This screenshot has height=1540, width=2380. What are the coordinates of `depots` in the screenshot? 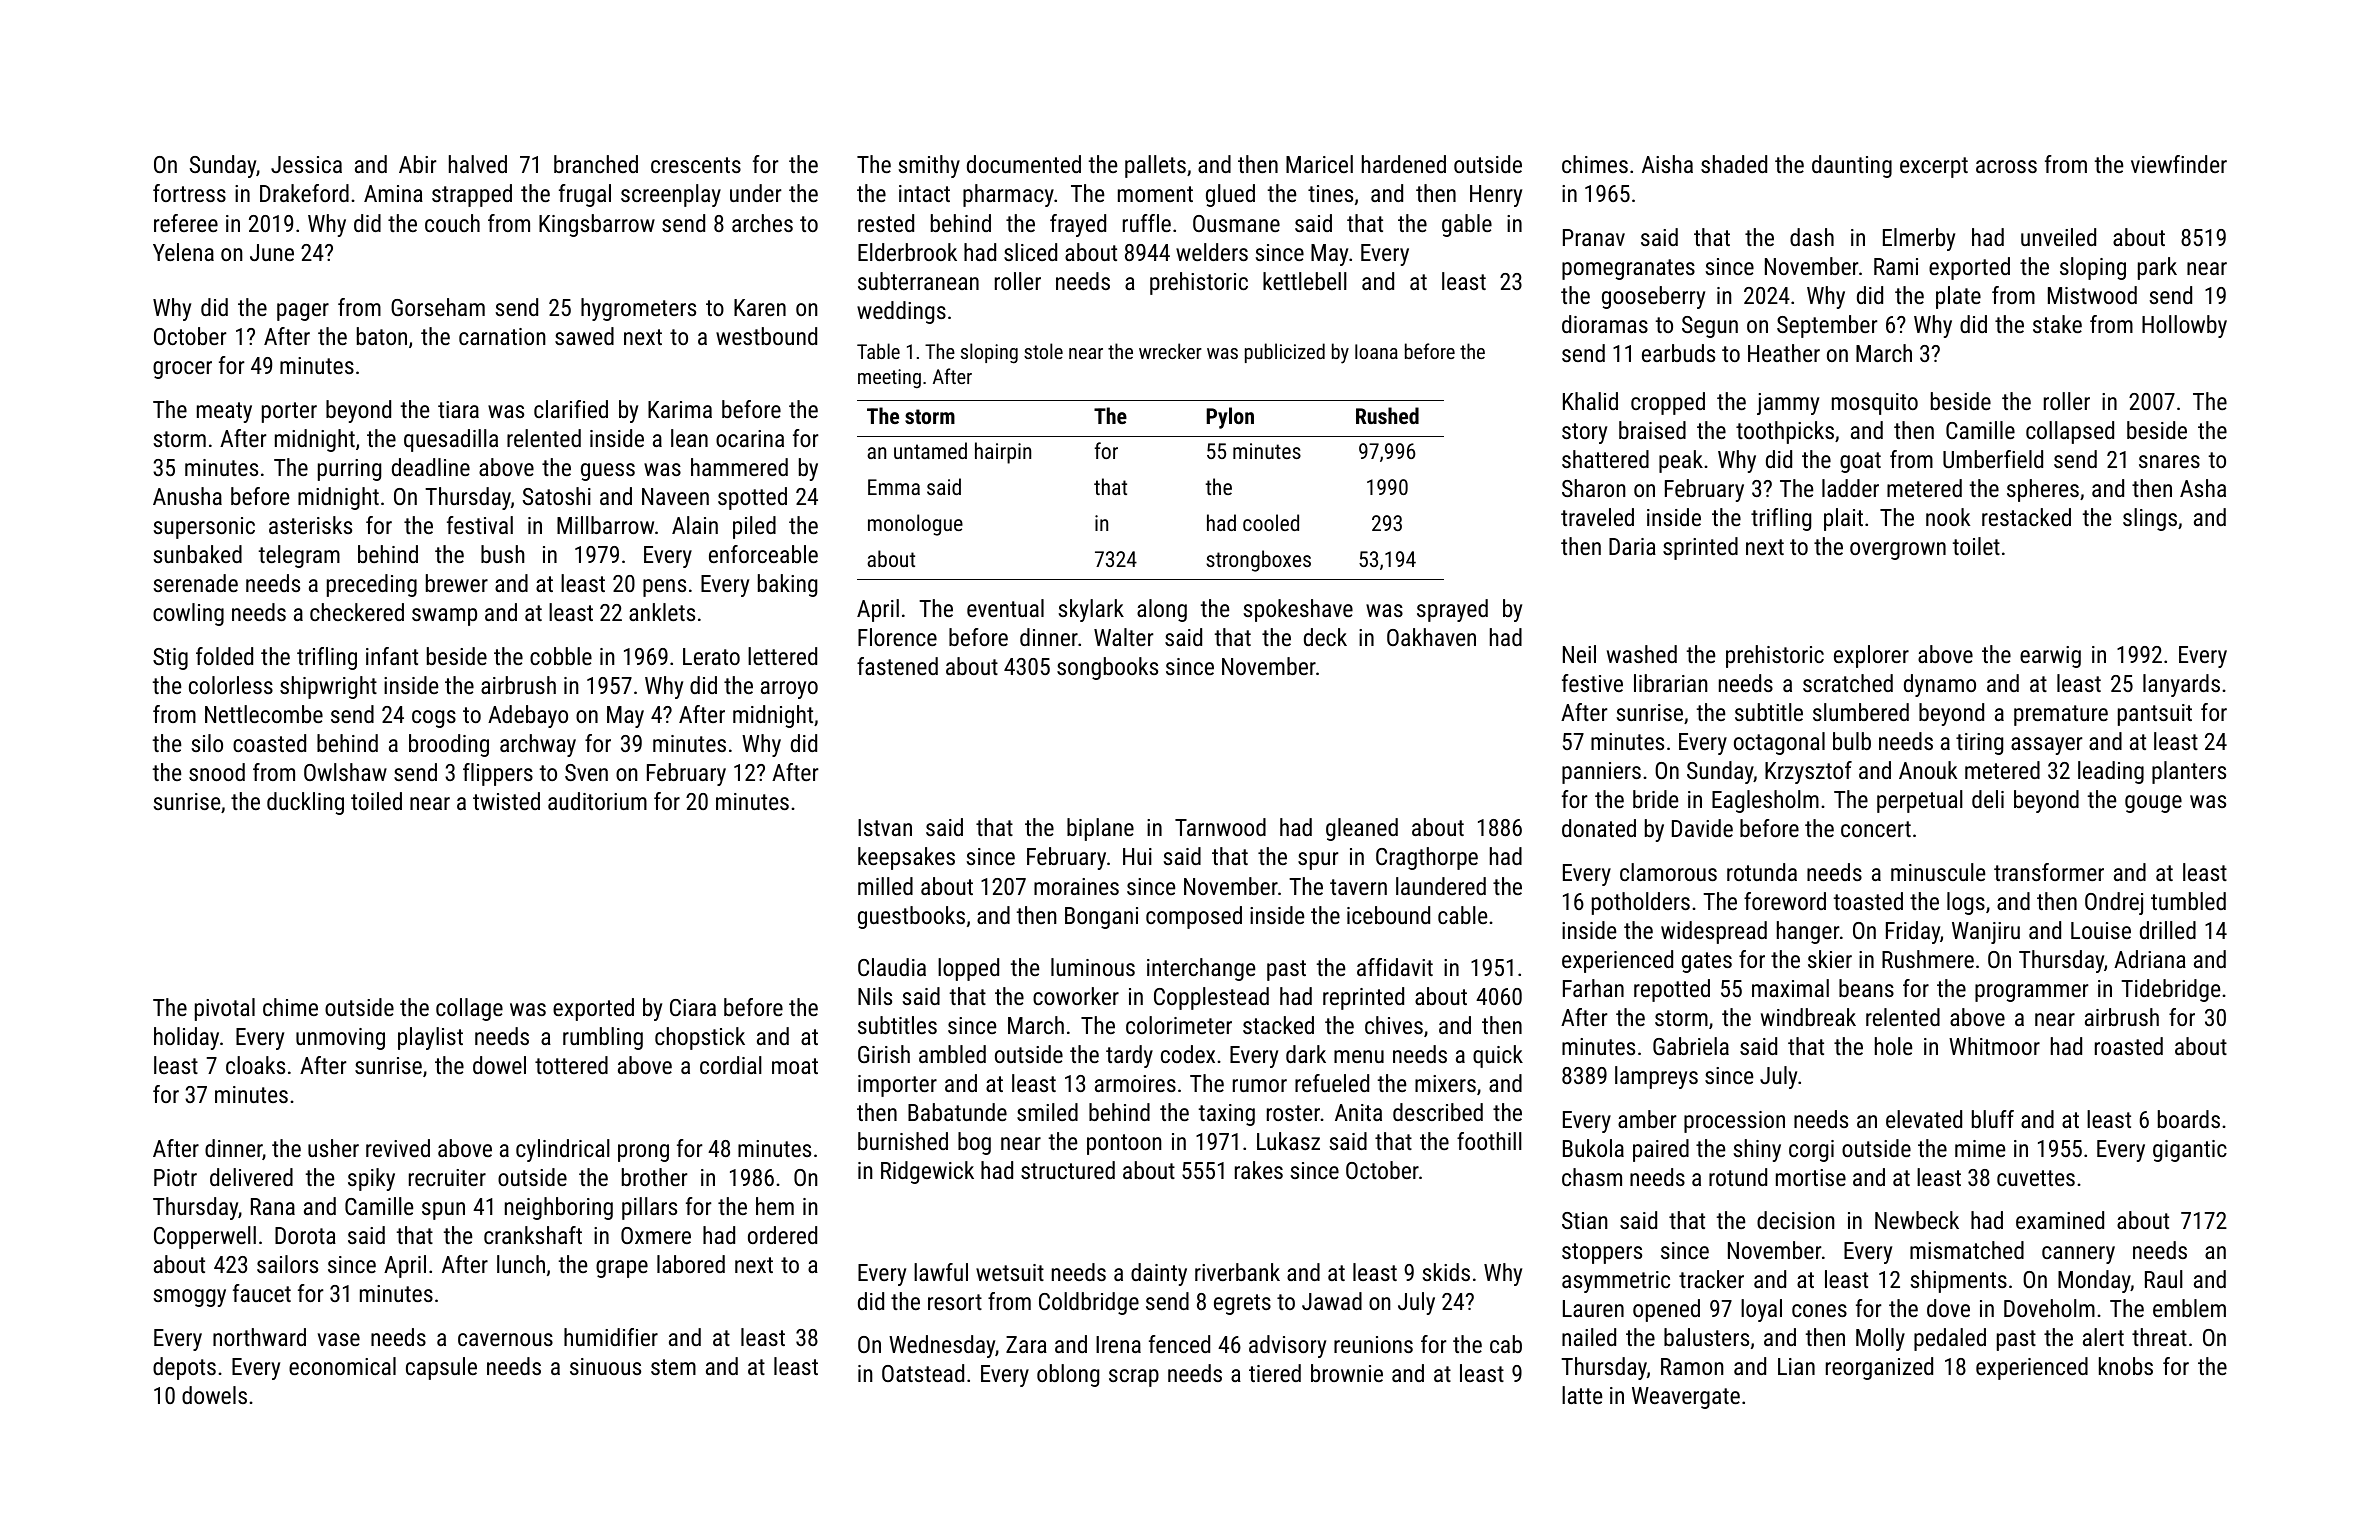 It's located at (184, 1368).
